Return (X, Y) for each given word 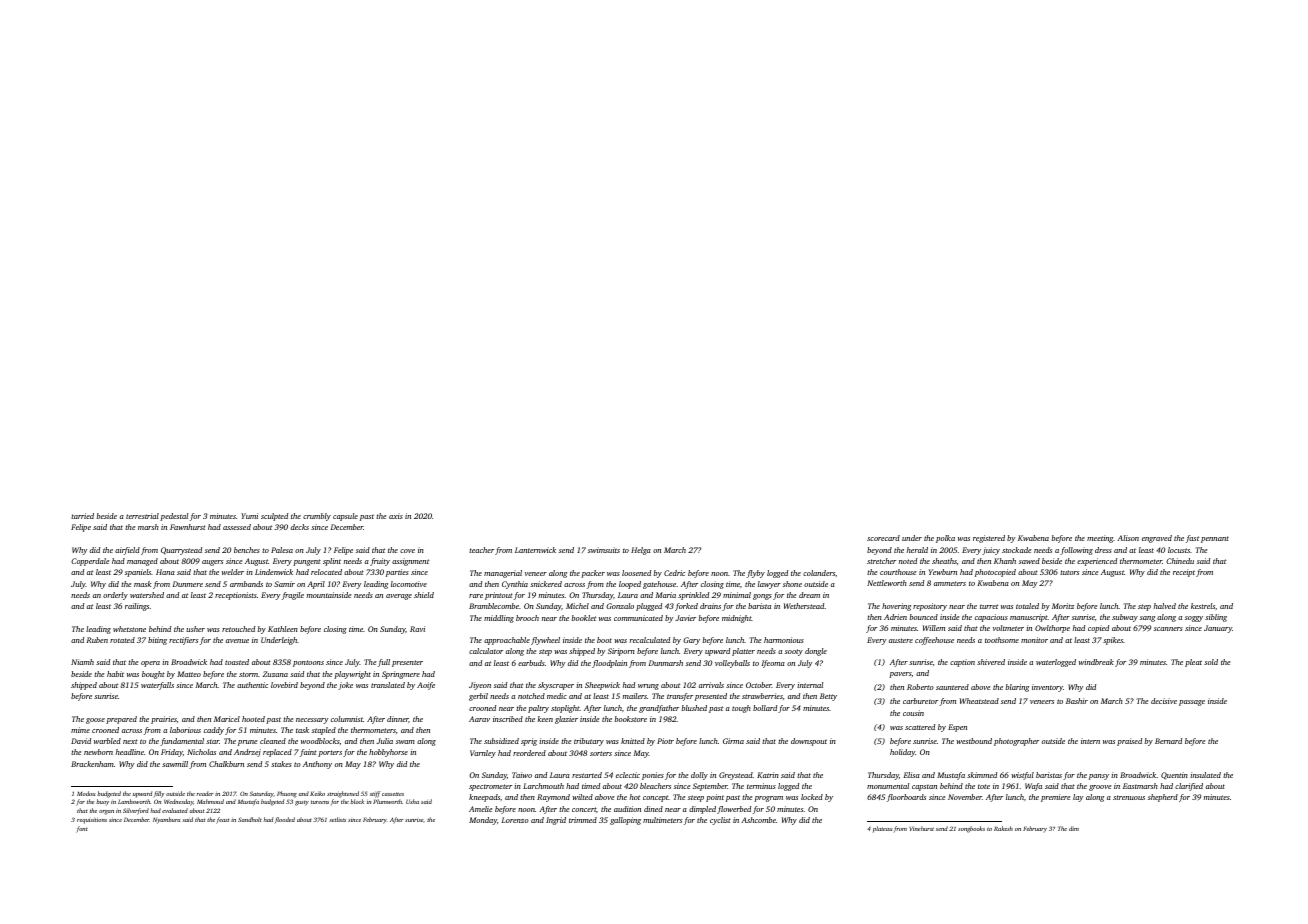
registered (989, 539)
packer (593, 574)
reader (205, 793)
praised (1129, 742)
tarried (82, 516)
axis (396, 516)
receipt (1184, 573)
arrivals (711, 685)
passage (1192, 703)
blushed (694, 708)
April (316, 585)
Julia (384, 741)
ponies (653, 776)
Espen (957, 728)
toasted (237, 662)
